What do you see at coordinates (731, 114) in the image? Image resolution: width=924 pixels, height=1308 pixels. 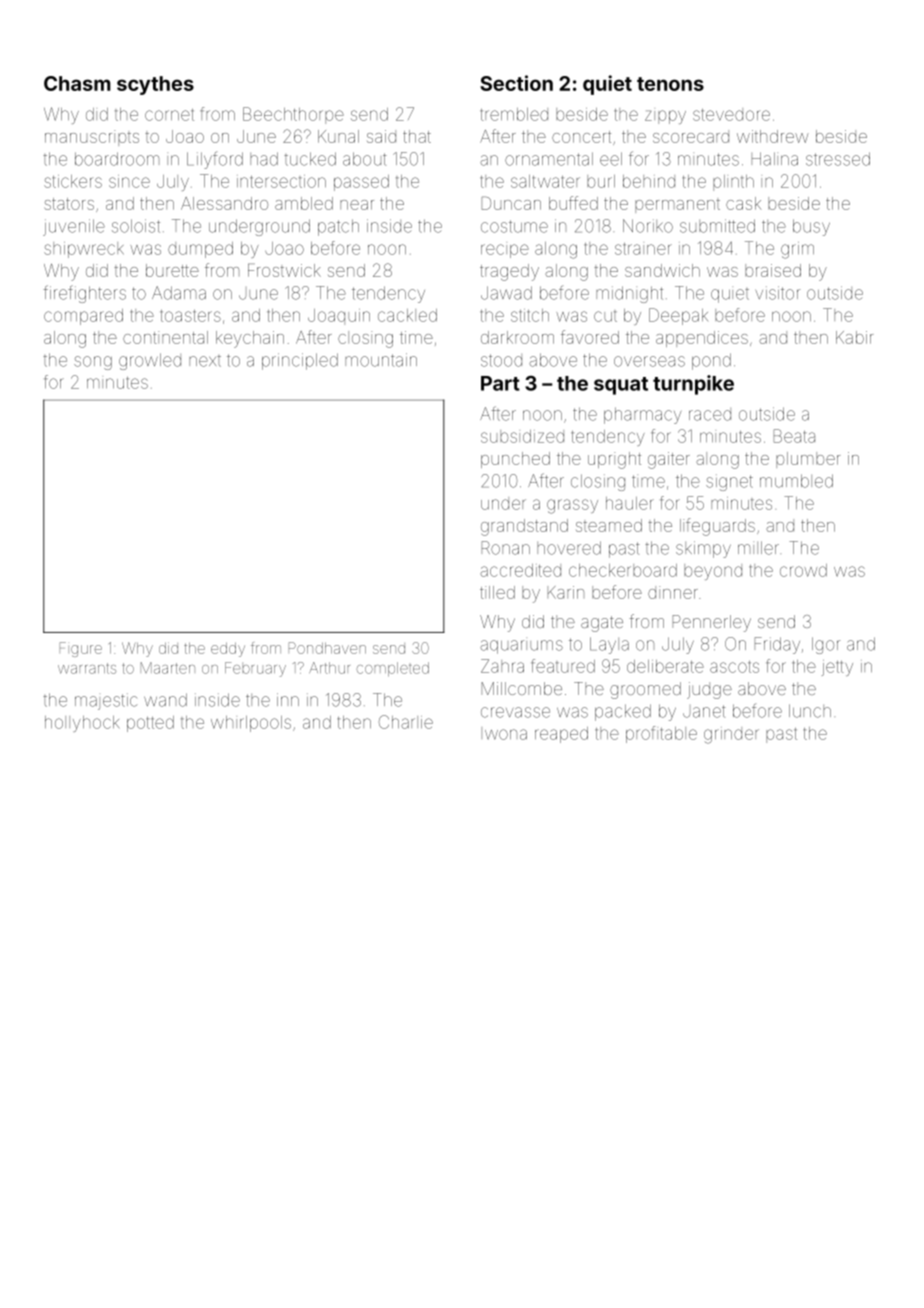 I see `stevedore` at bounding box center [731, 114].
